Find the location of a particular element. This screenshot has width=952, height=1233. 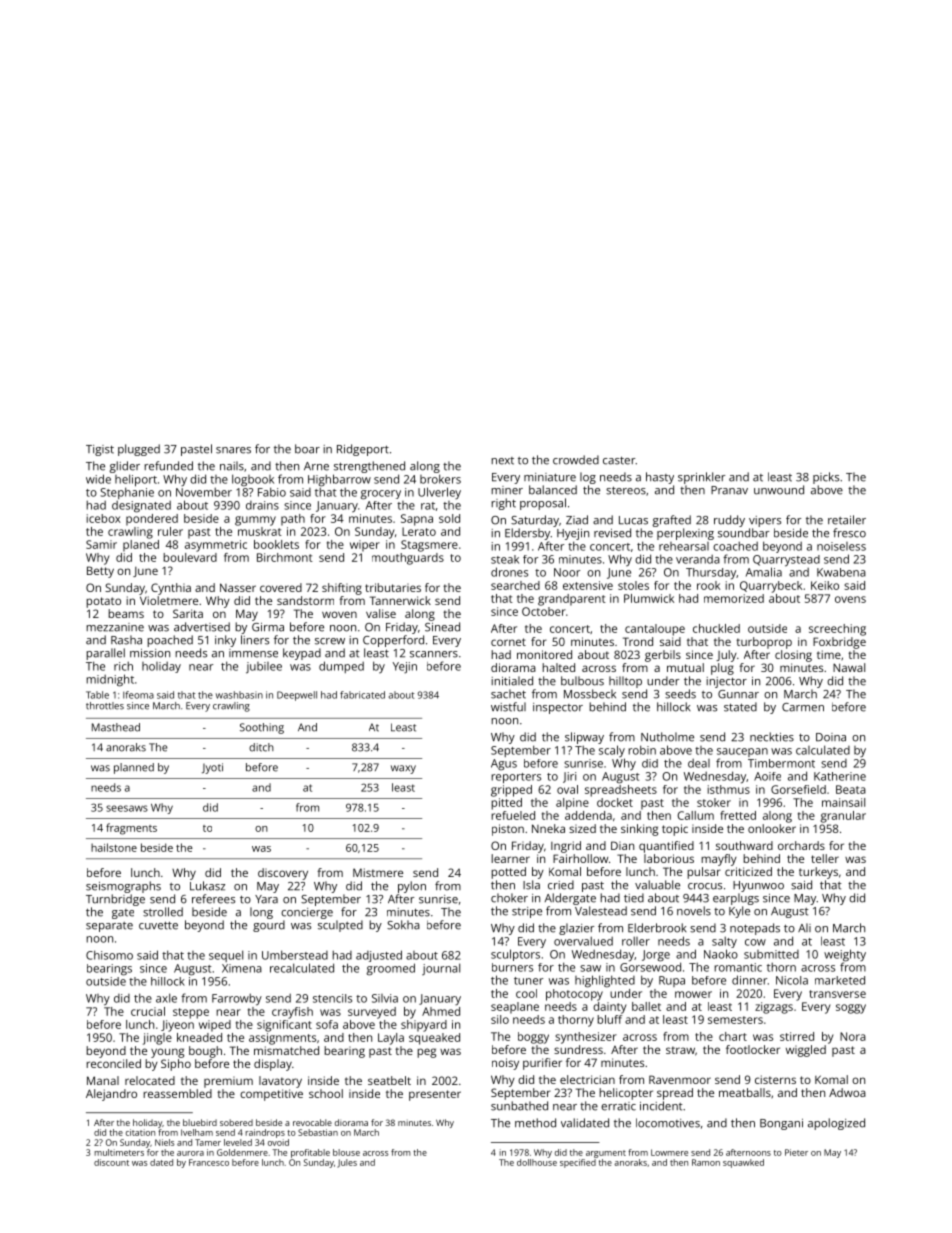

fabricated is located at coordinates (362, 695).
